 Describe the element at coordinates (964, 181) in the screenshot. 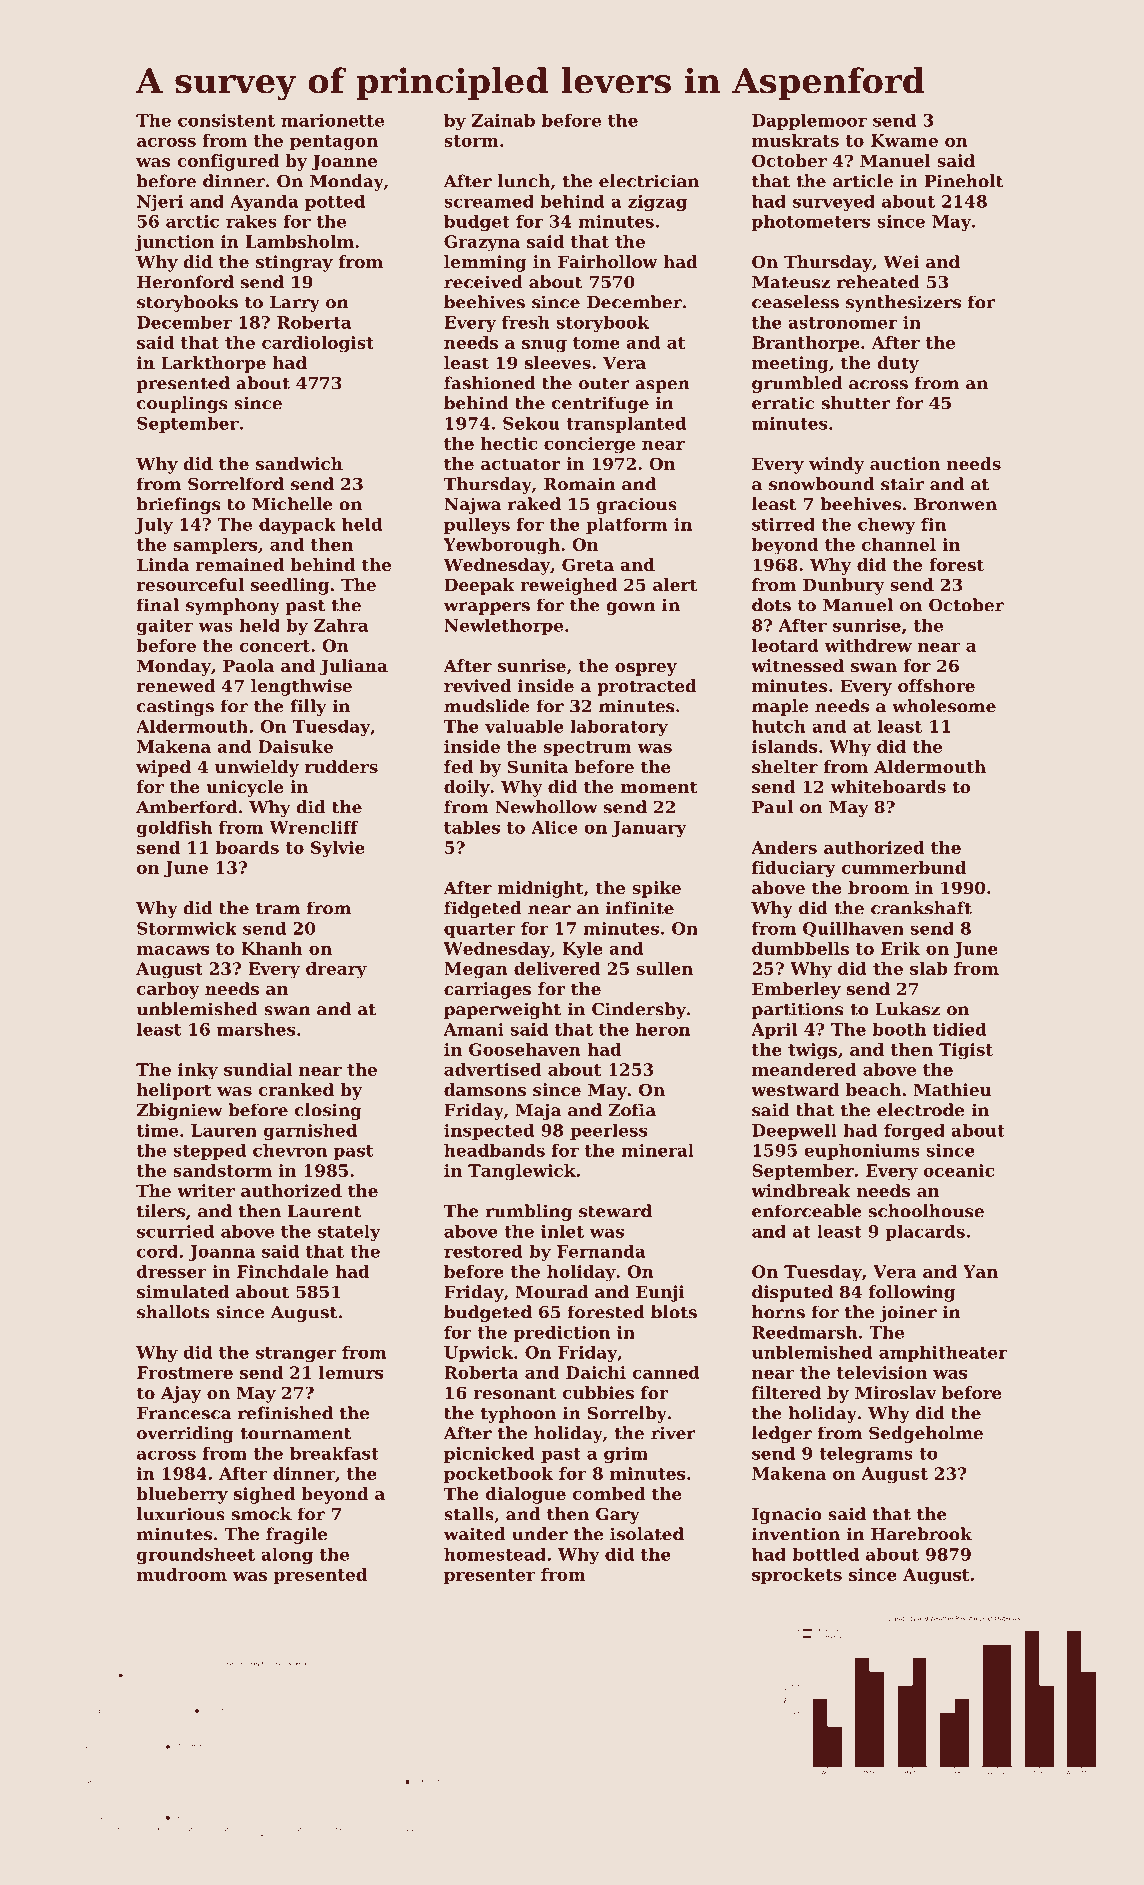

I see `Pineholt` at that location.
